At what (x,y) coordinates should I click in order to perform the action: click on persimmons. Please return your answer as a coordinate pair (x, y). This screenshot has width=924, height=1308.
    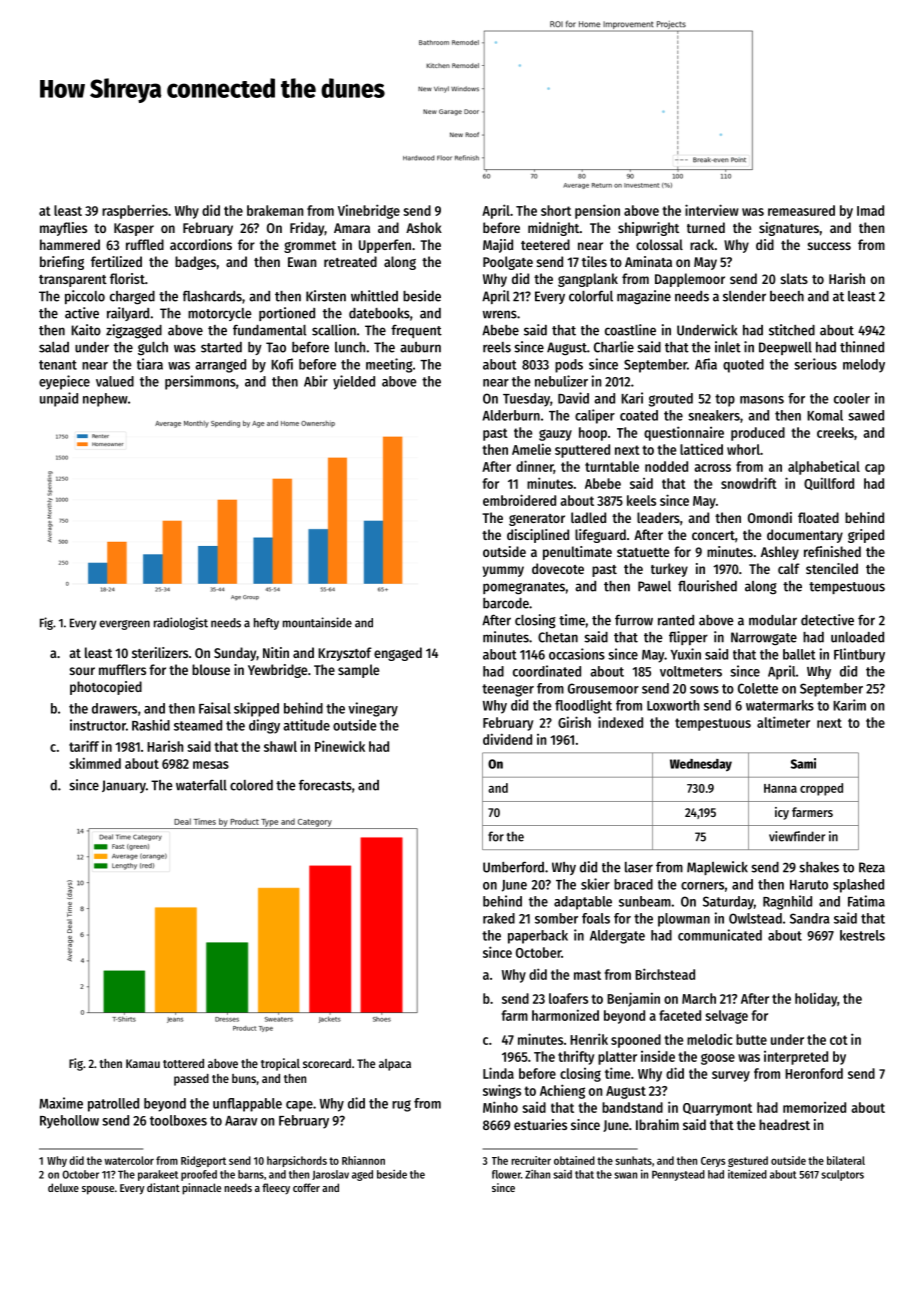
    Looking at the image, I should click on (200, 382).
